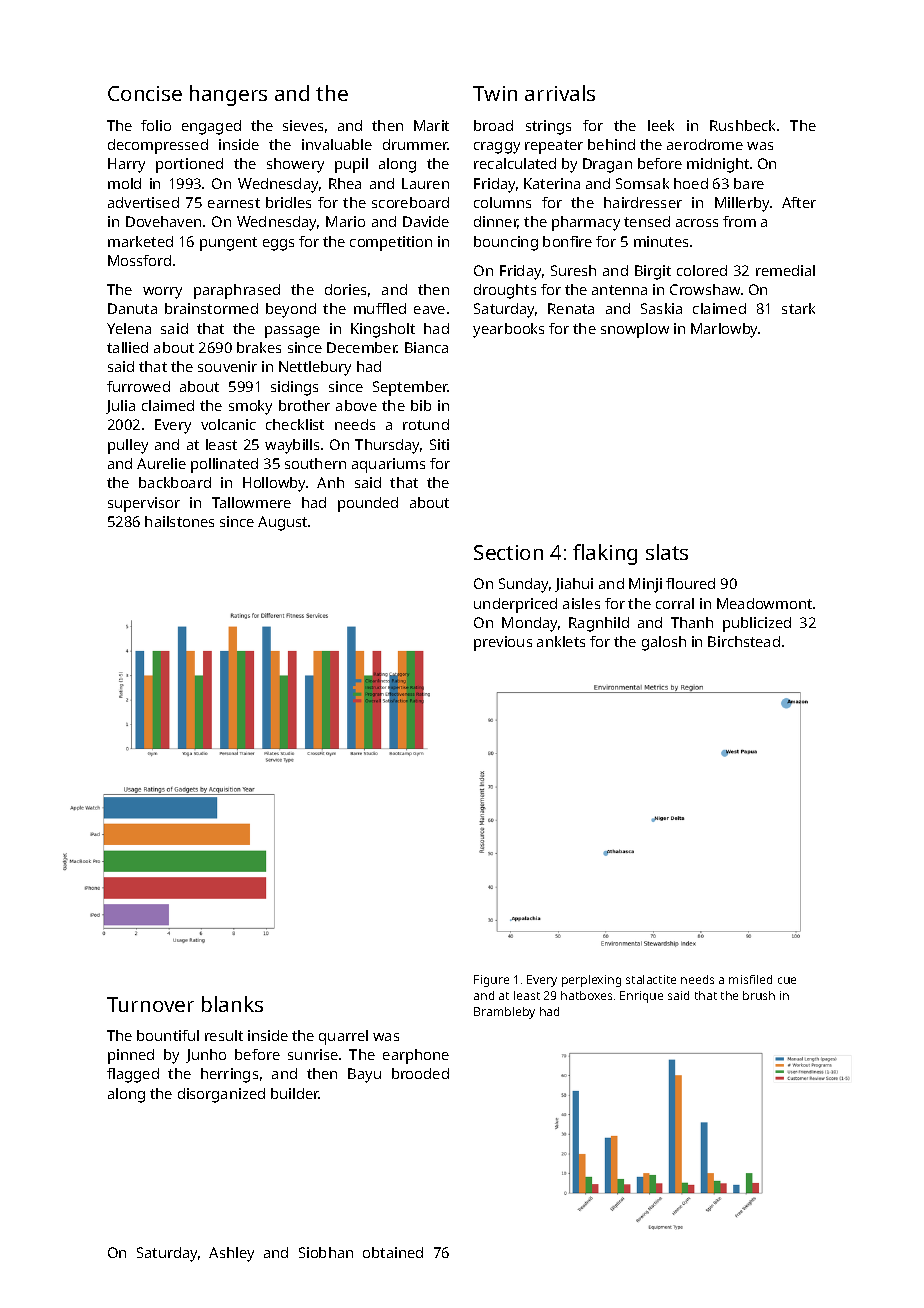 The image size is (924, 1308). Describe the element at coordinates (231, 1254) in the screenshot. I see `Ashley` at that location.
